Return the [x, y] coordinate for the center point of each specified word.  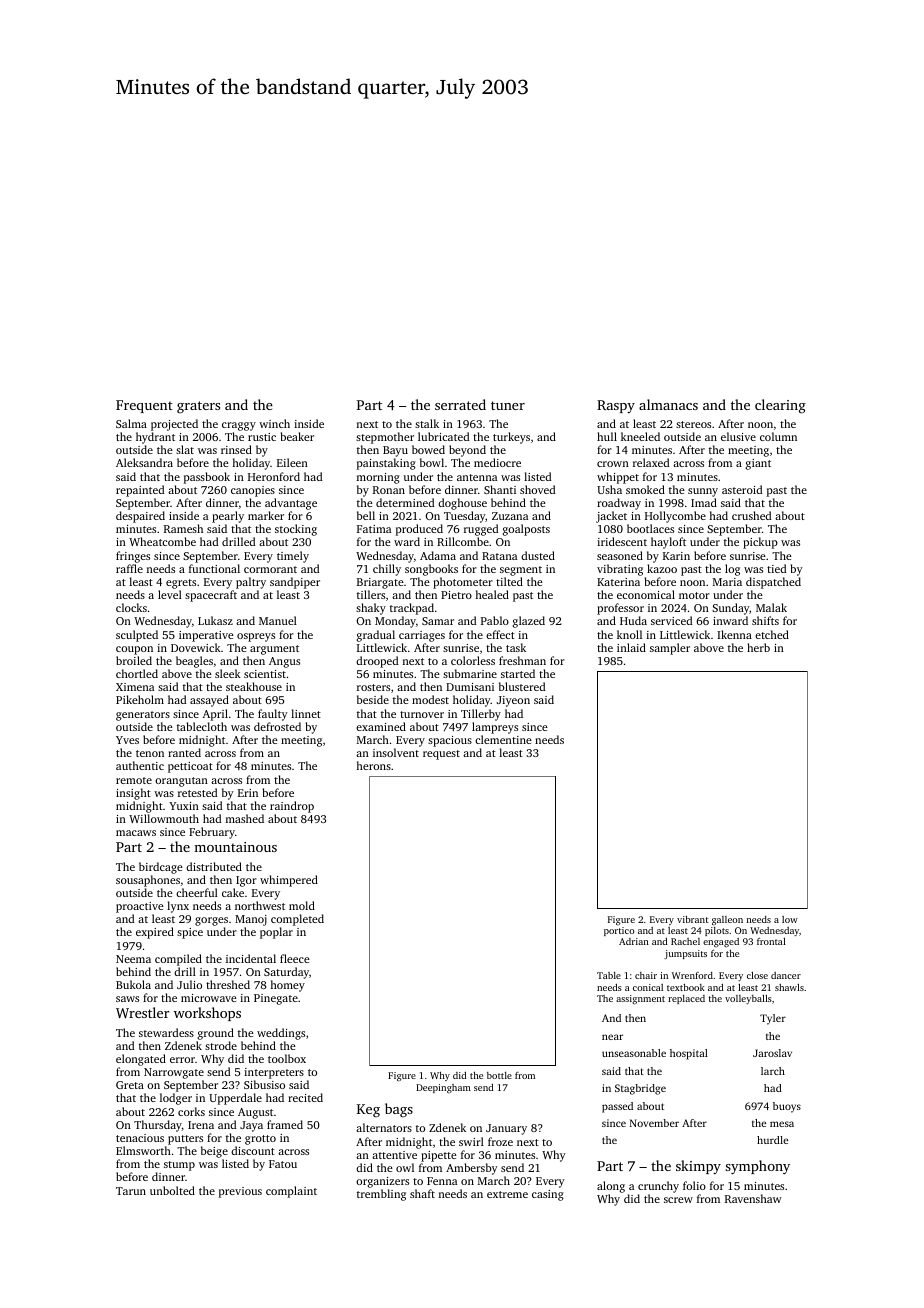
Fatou [283, 1164]
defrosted [277, 726]
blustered [522, 686]
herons [374, 765]
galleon [727, 920]
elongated [141, 1060]
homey [288, 986]
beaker [297, 436]
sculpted [137, 636]
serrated [460, 404]
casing [548, 1195]
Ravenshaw [753, 1198]
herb [758, 647]
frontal [771, 941]
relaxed [651, 462]
